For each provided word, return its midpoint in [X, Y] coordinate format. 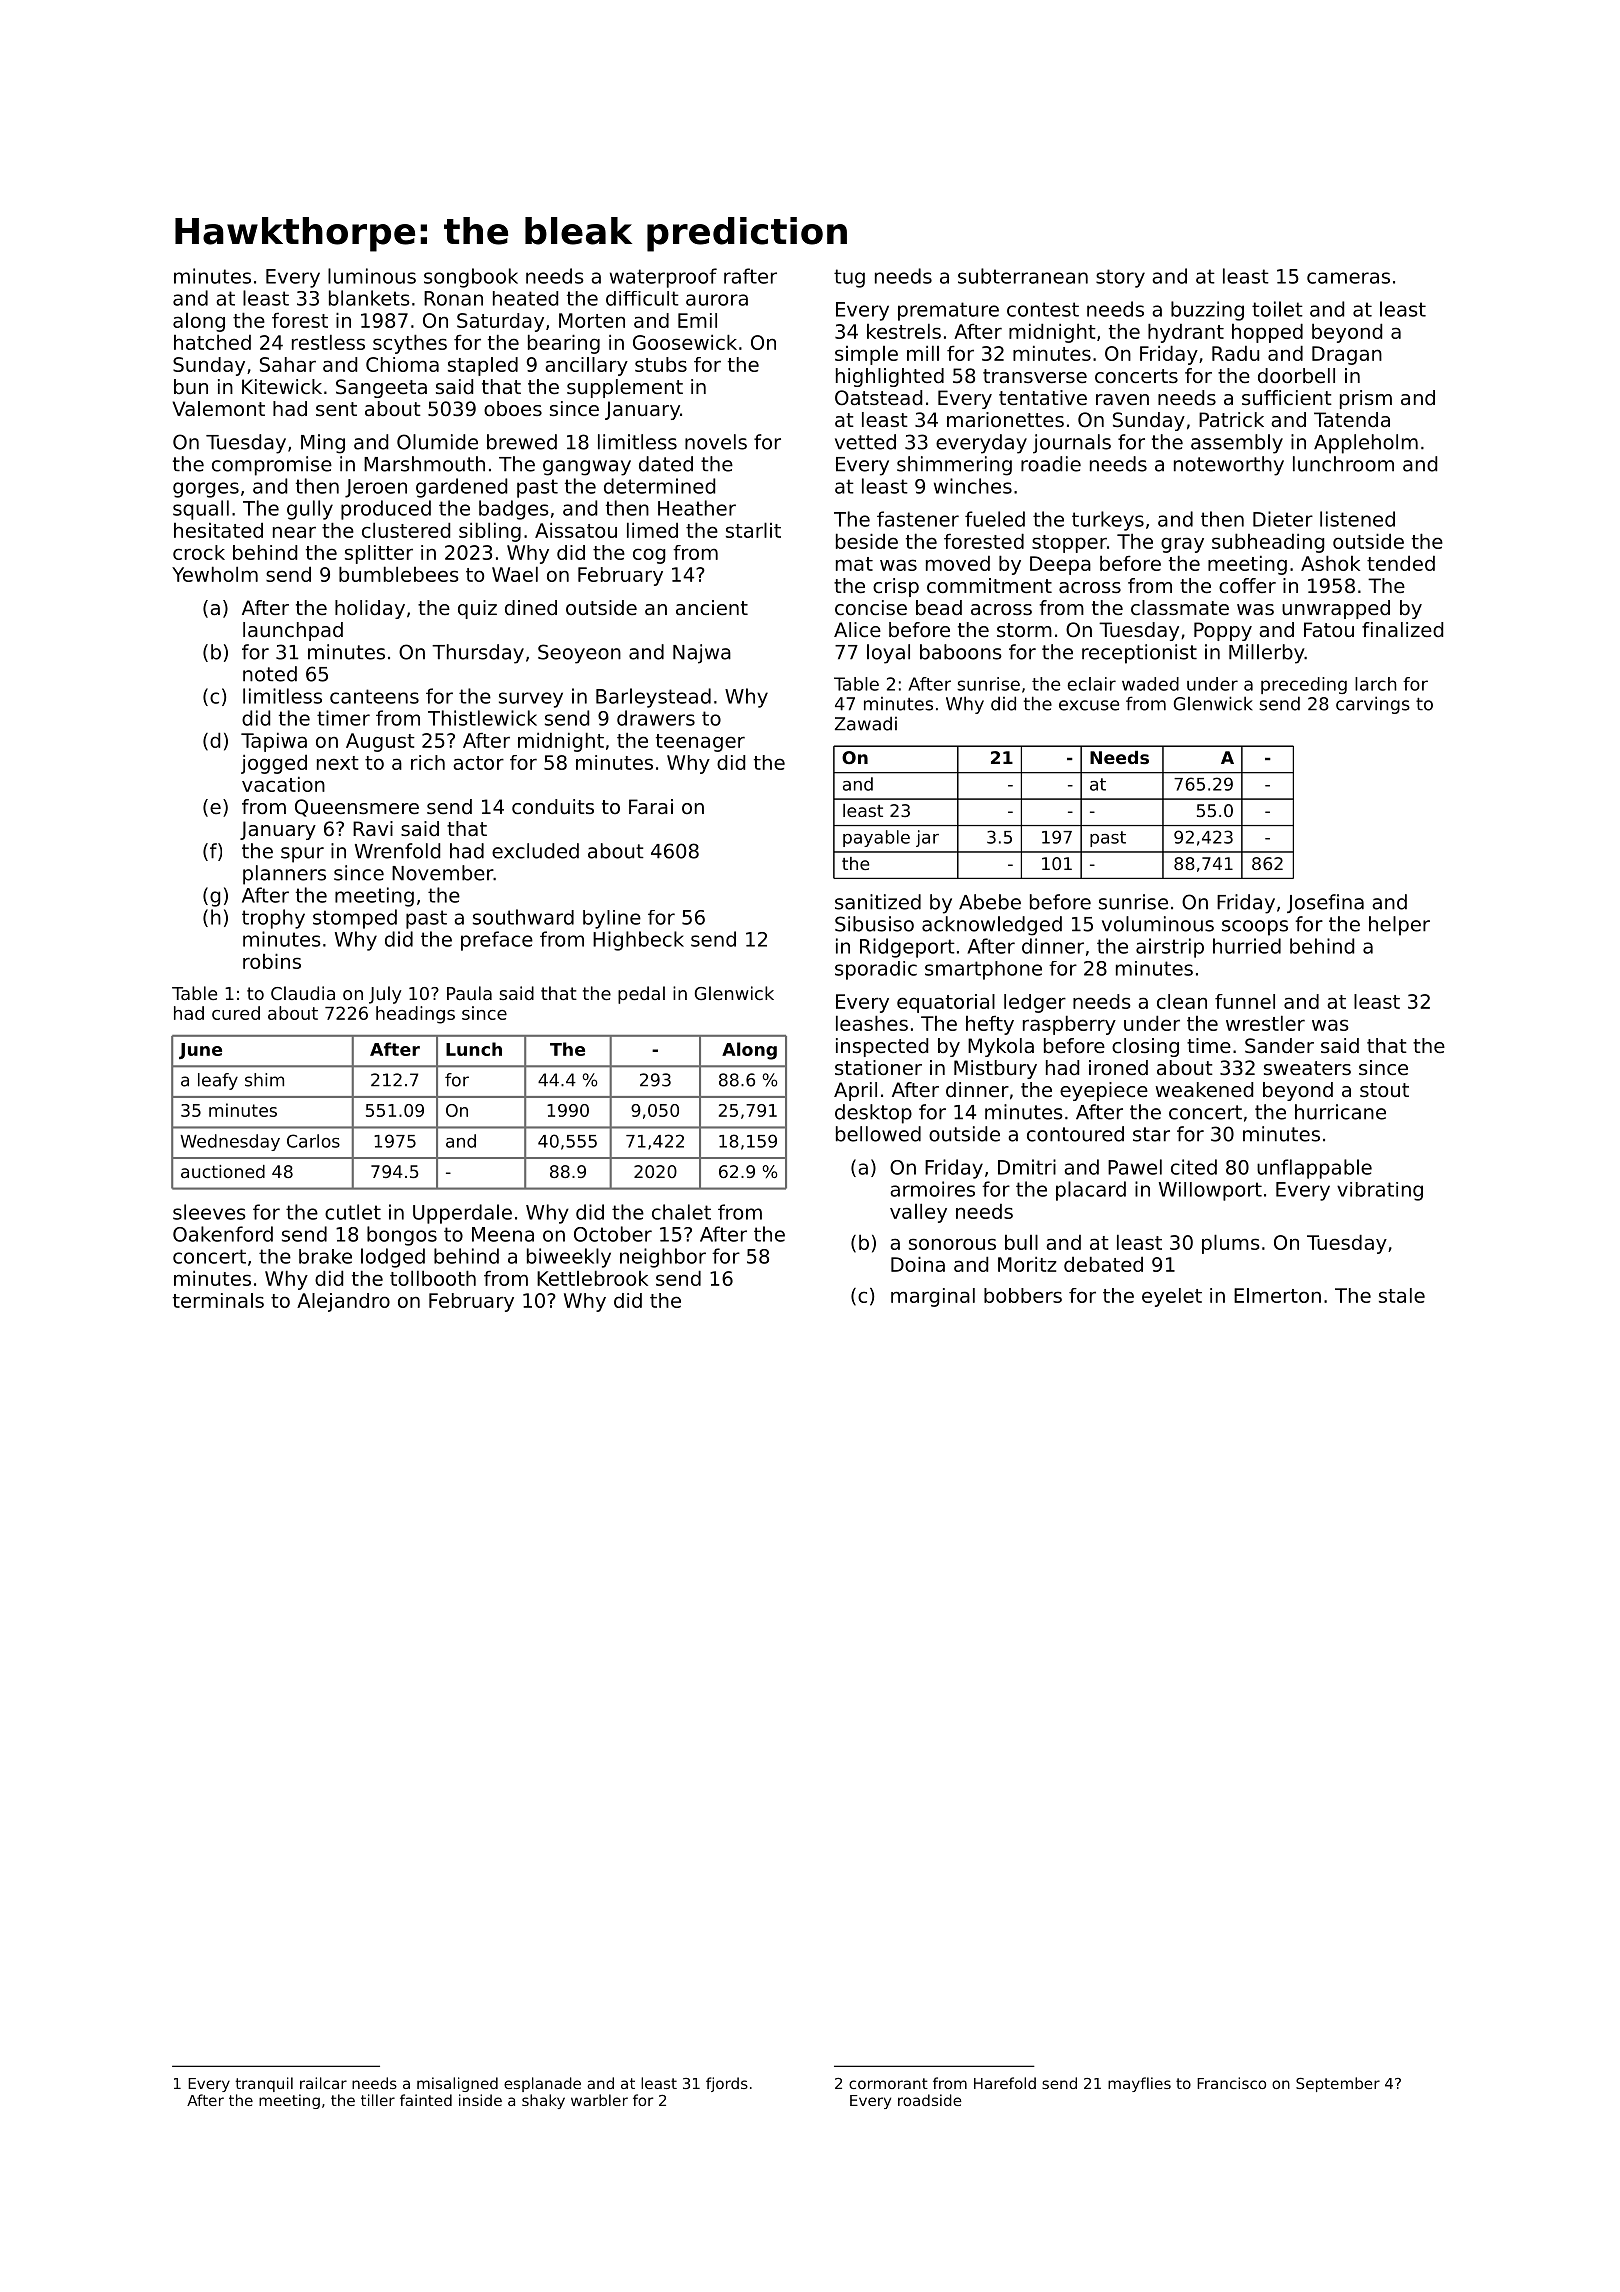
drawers [656, 718]
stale [1402, 1295]
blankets [369, 298]
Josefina [1325, 903]
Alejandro [343, 1302]
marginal [933, 1297]
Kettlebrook [592, 1278]
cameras [1348, 278]
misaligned [457, 2084]
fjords [727, 2084]
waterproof [663, 278]
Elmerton [1277, 1295]
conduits [553, 807]
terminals [218, 1300]
